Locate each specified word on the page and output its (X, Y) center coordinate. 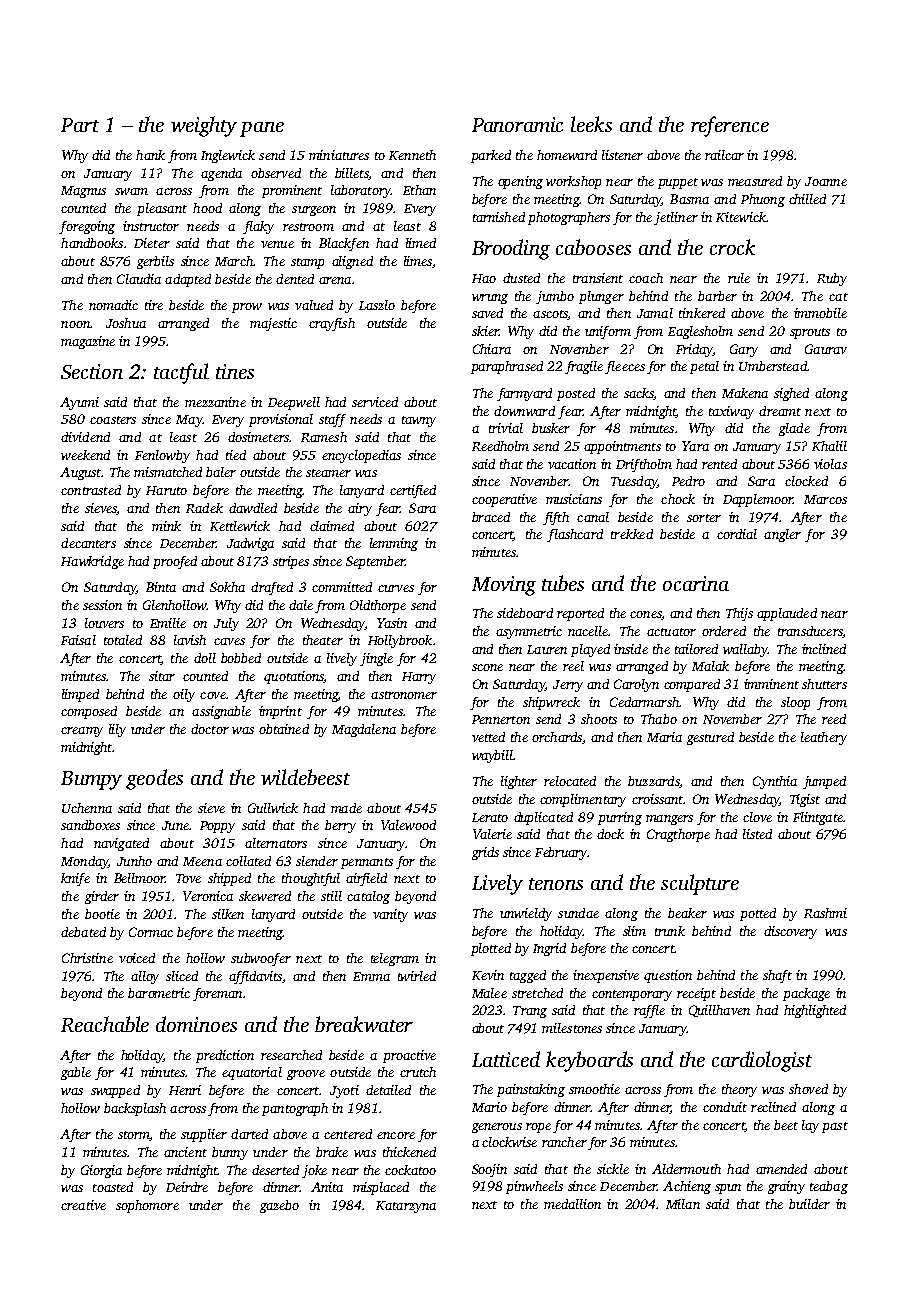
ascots (550, 315)
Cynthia (775, 782)
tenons (556, 884)
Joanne (826, 181)
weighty (204, 126)
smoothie (594, 1089)
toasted (113, 1187)
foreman (217, 994)
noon (75, 324)
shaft (777, 976)
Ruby (832, 279)
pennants (367, 863)
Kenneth (412, 155)
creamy (82, 732)
